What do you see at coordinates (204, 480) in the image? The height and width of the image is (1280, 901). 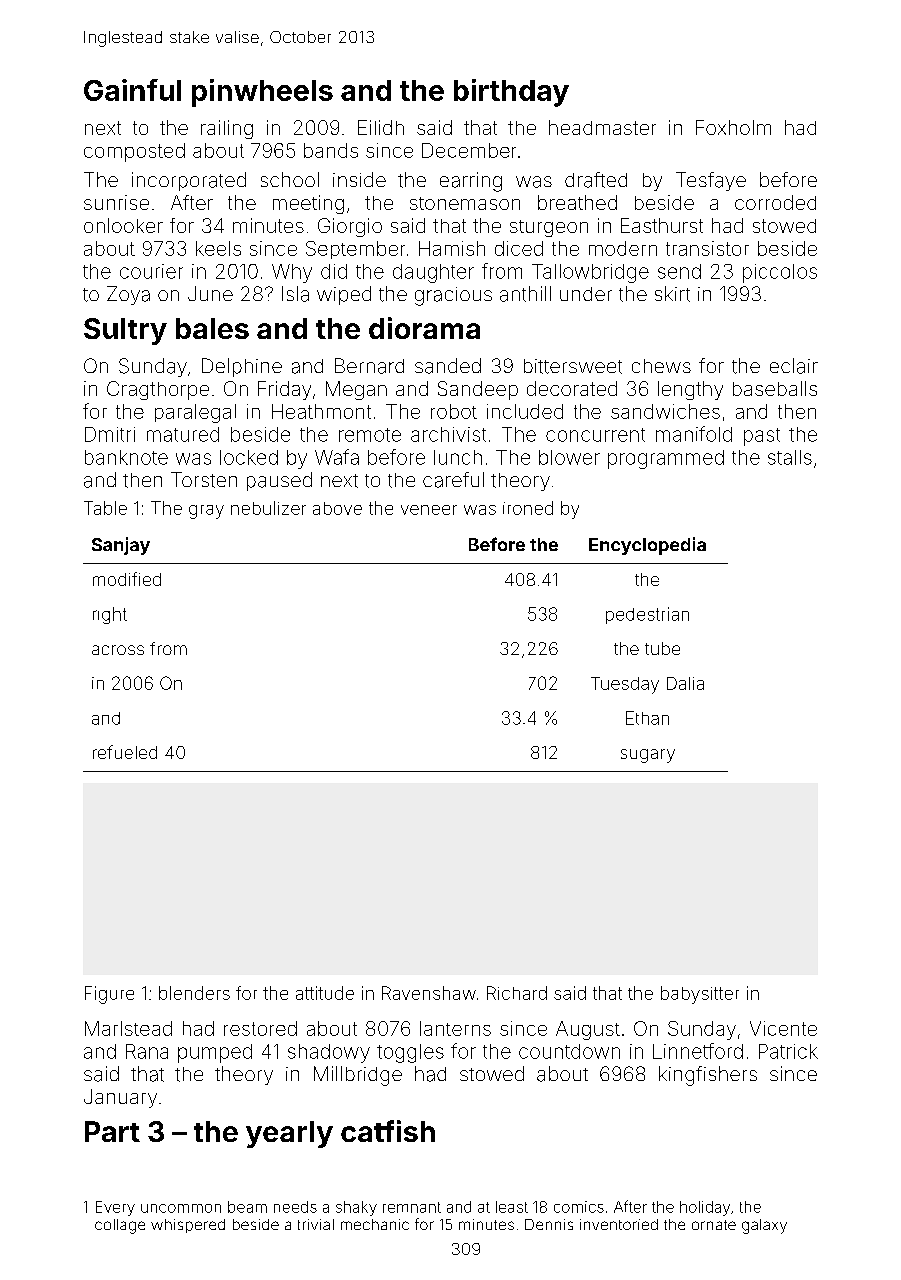 I see `Torsten` at bounding box center [204, 480].
